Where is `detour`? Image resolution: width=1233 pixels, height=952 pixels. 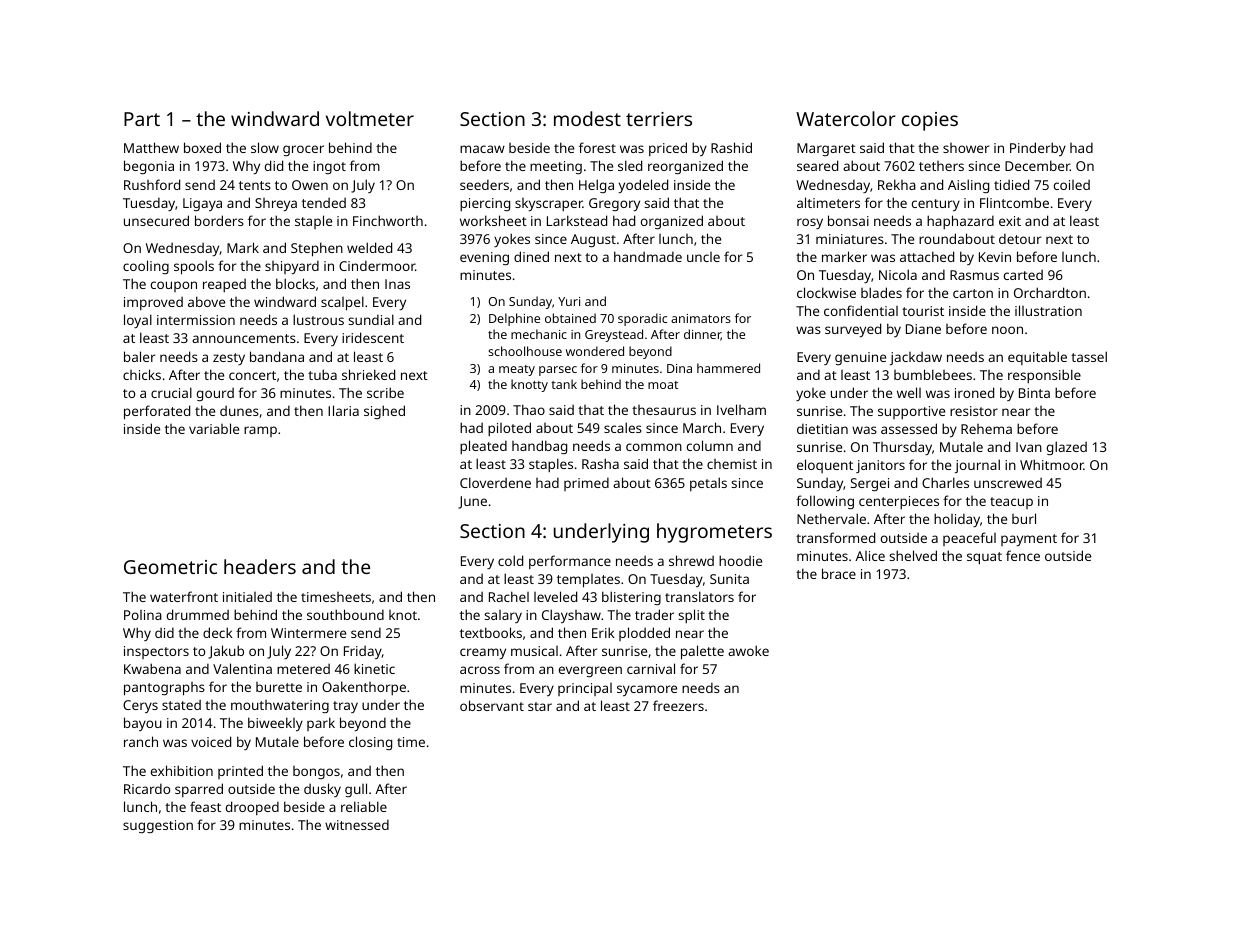 detour is located at coordinates (1020, 238).
